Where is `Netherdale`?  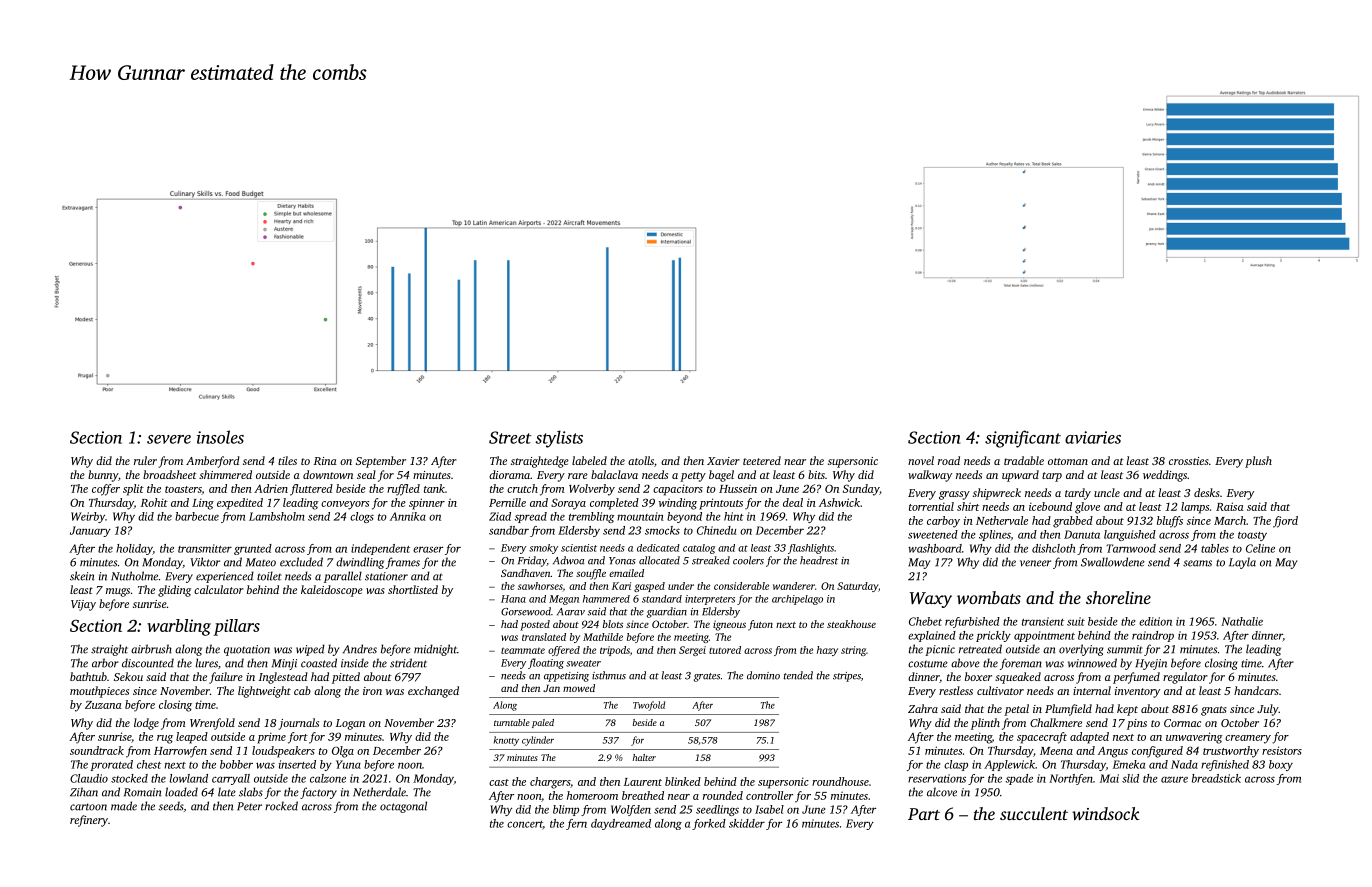
Netherdale is located at coordinates (379, 792).
